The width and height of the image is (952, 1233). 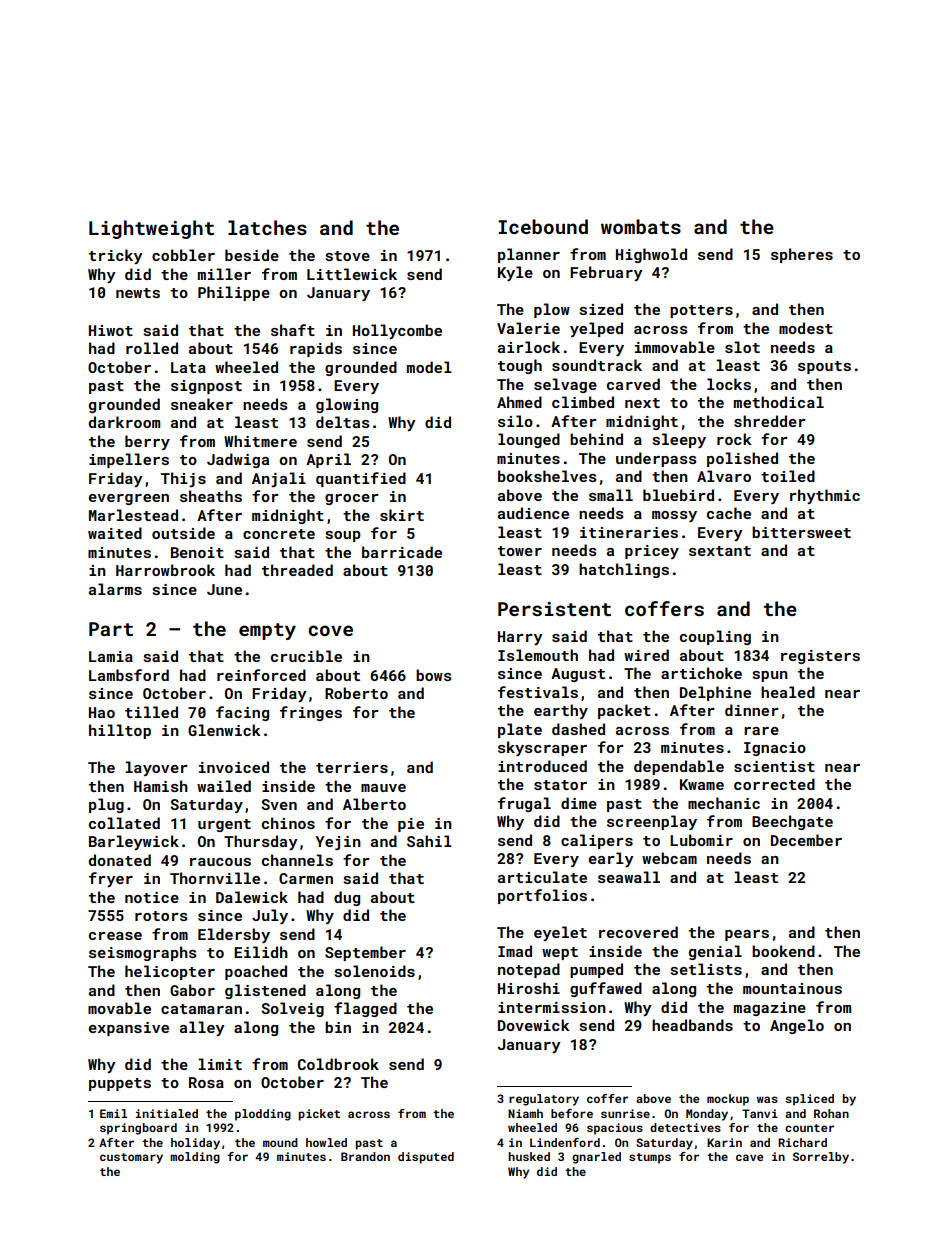 What do you see at coordinates (316, 349) in the image?
I see `rapids` at bounding box center [316, 349].
